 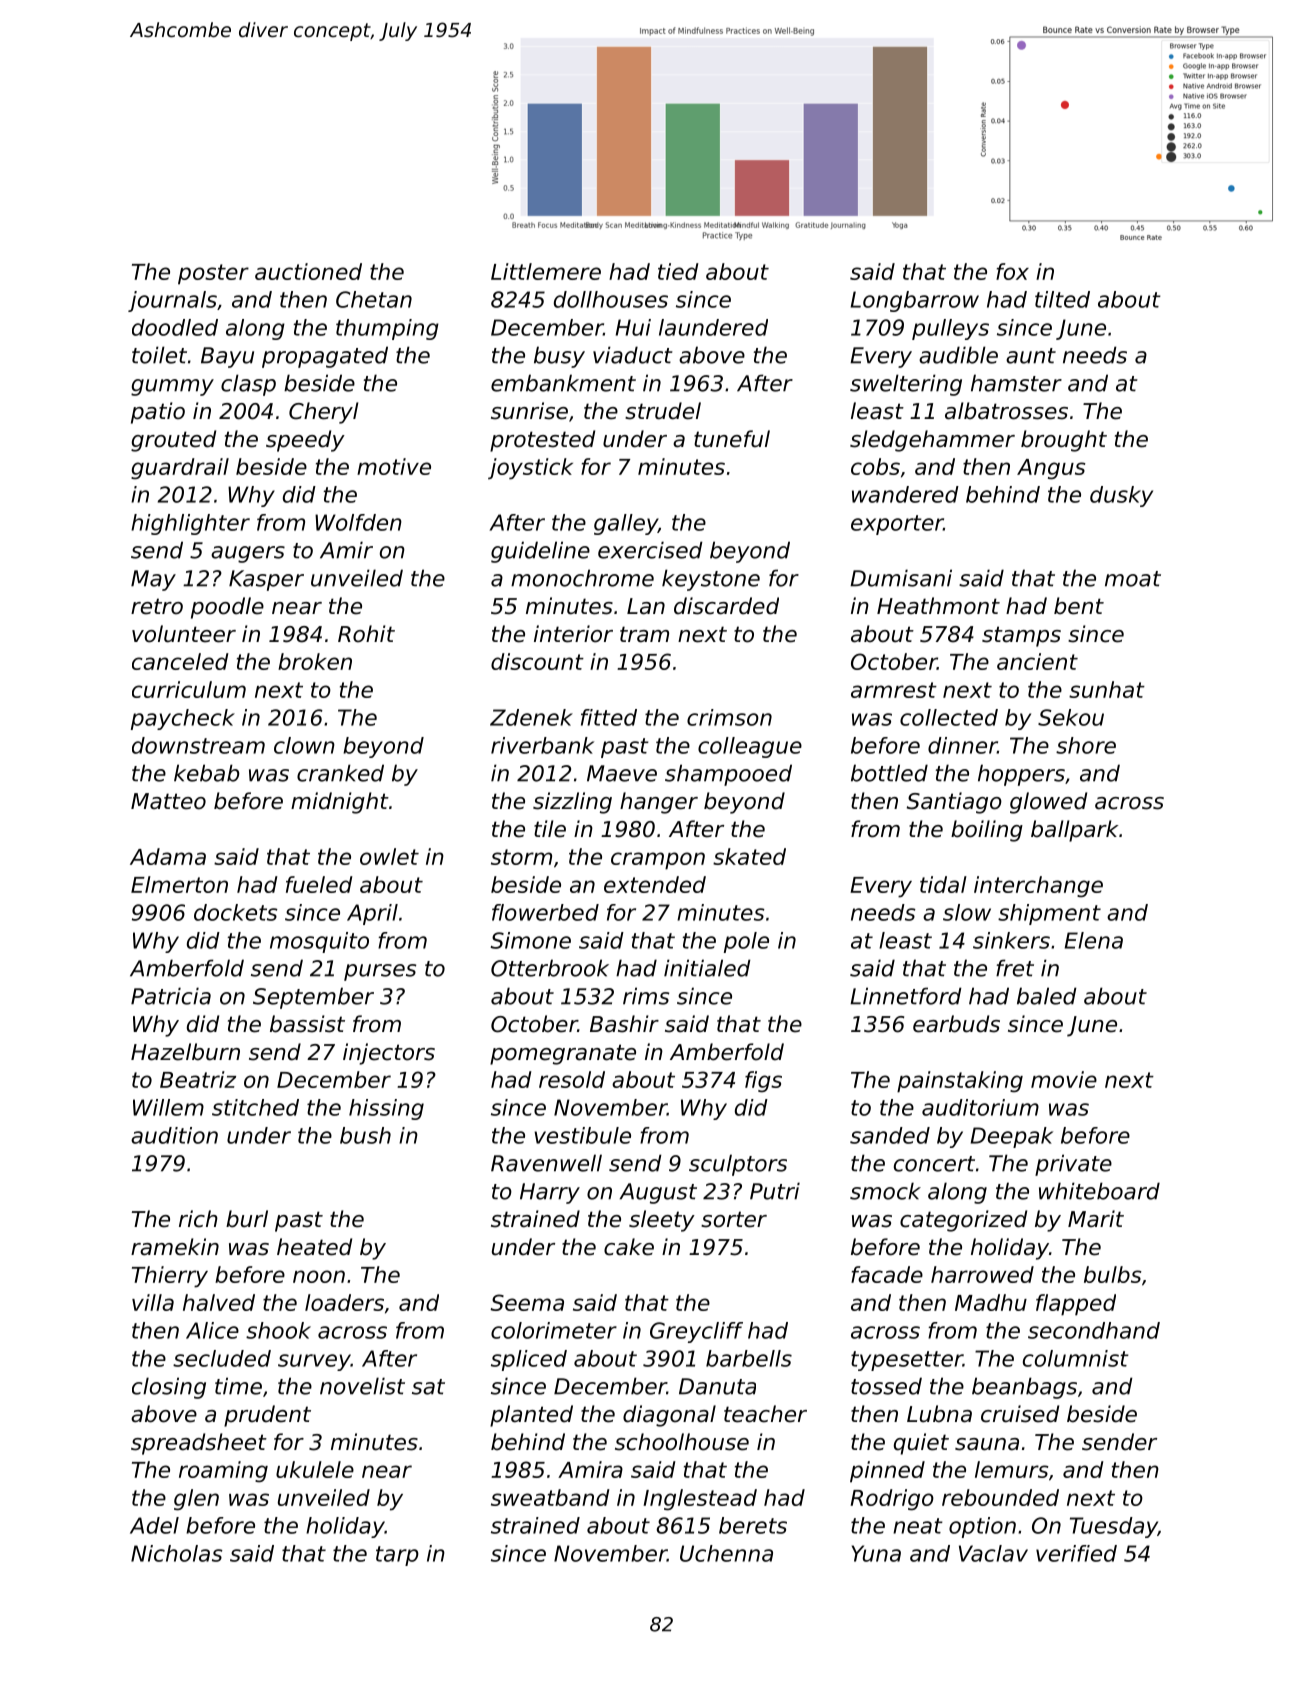 What do you see at coordinates (726, 1553) in the image?
I see `Uchenna` at bounding box center [726, 1553].
